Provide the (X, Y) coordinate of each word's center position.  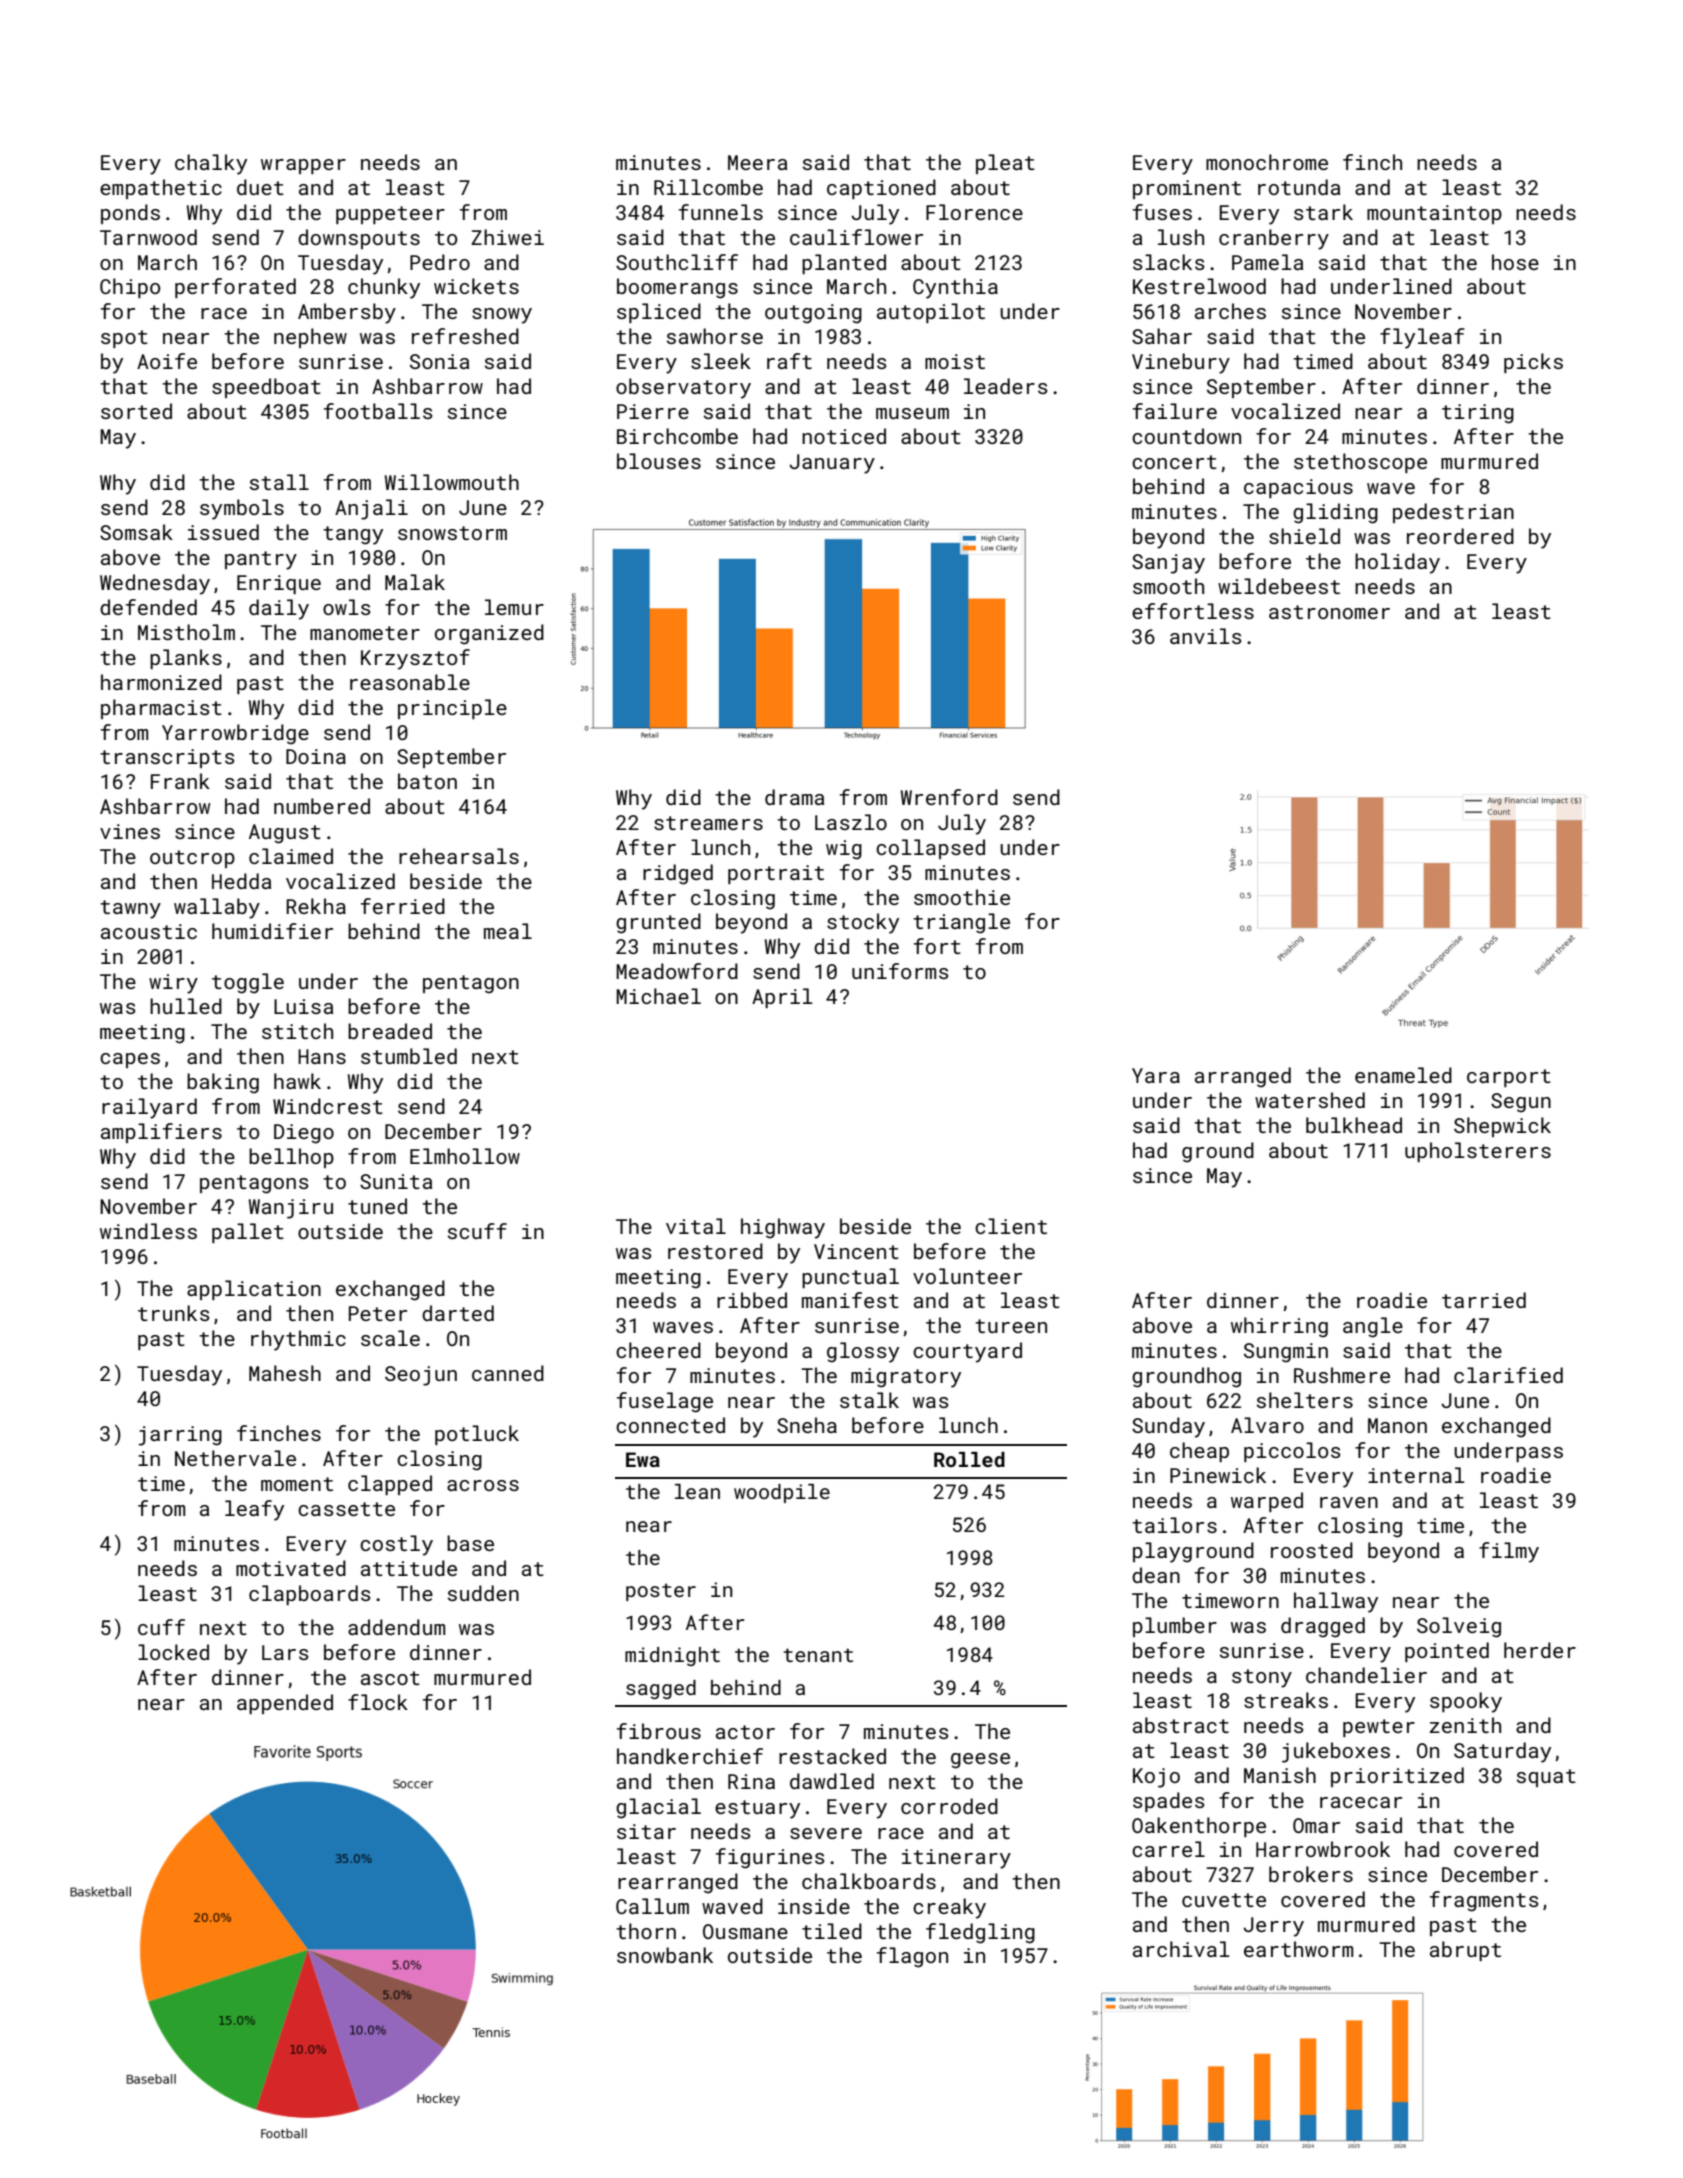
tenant (818, 1655)
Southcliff (677, 262)
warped (1267, 1502)
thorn (646, 1931)
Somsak (136, 532)
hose (1515, 262)
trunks (173, 1313)
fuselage (665, 1402)
